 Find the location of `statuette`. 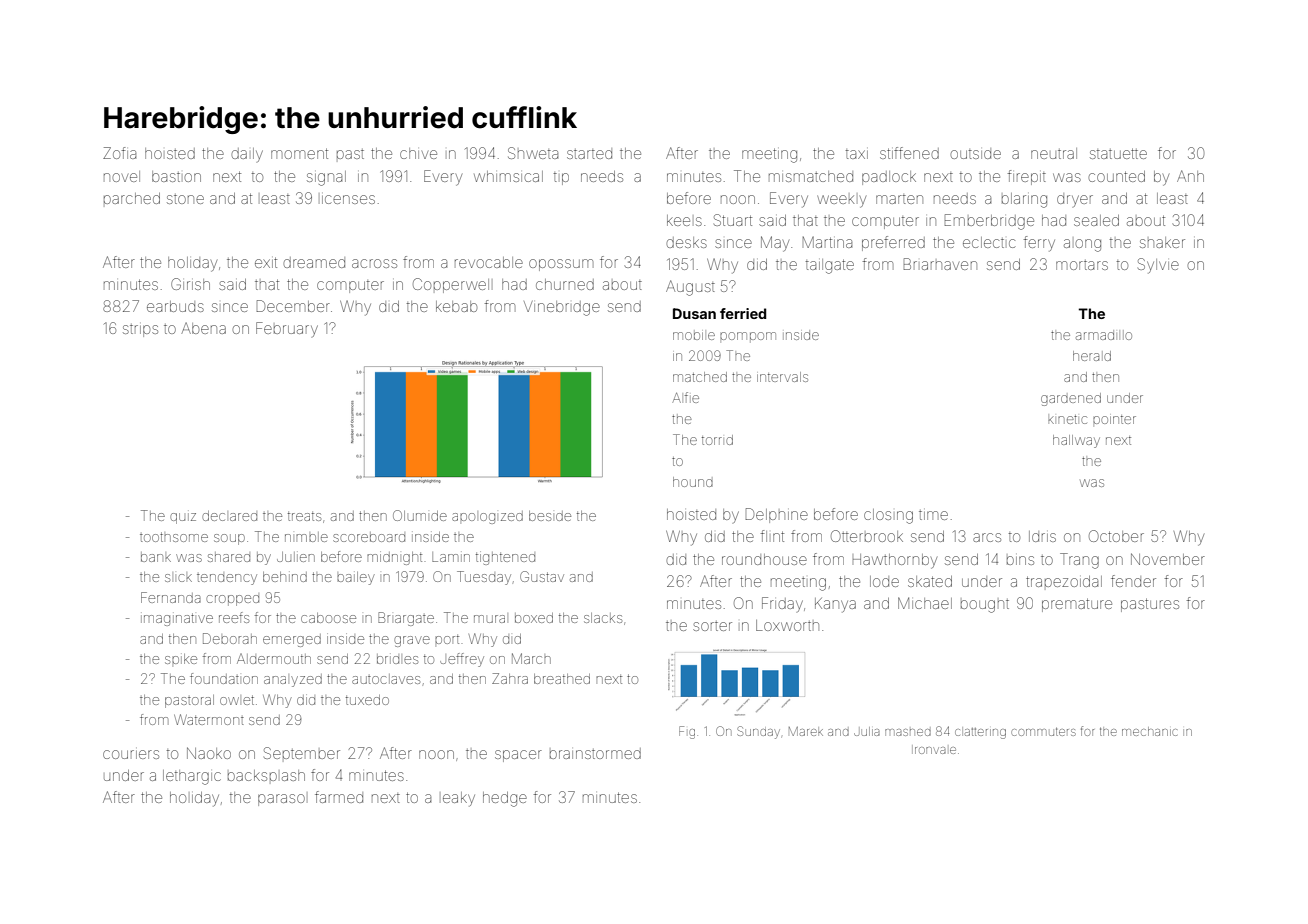

statuette is located at coordinates (1118, 153).
